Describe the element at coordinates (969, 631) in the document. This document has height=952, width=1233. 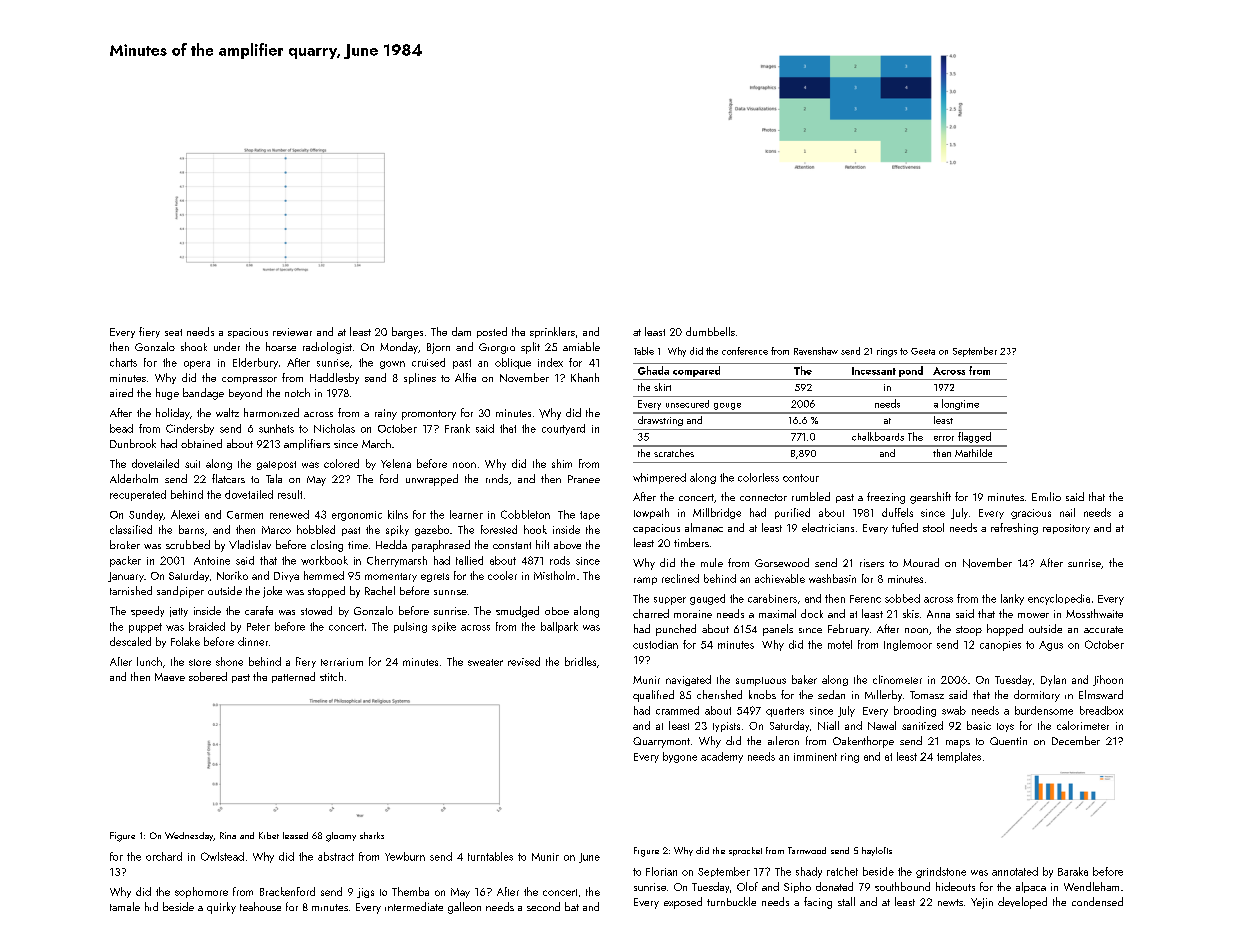
I see `stoop` at that location.
